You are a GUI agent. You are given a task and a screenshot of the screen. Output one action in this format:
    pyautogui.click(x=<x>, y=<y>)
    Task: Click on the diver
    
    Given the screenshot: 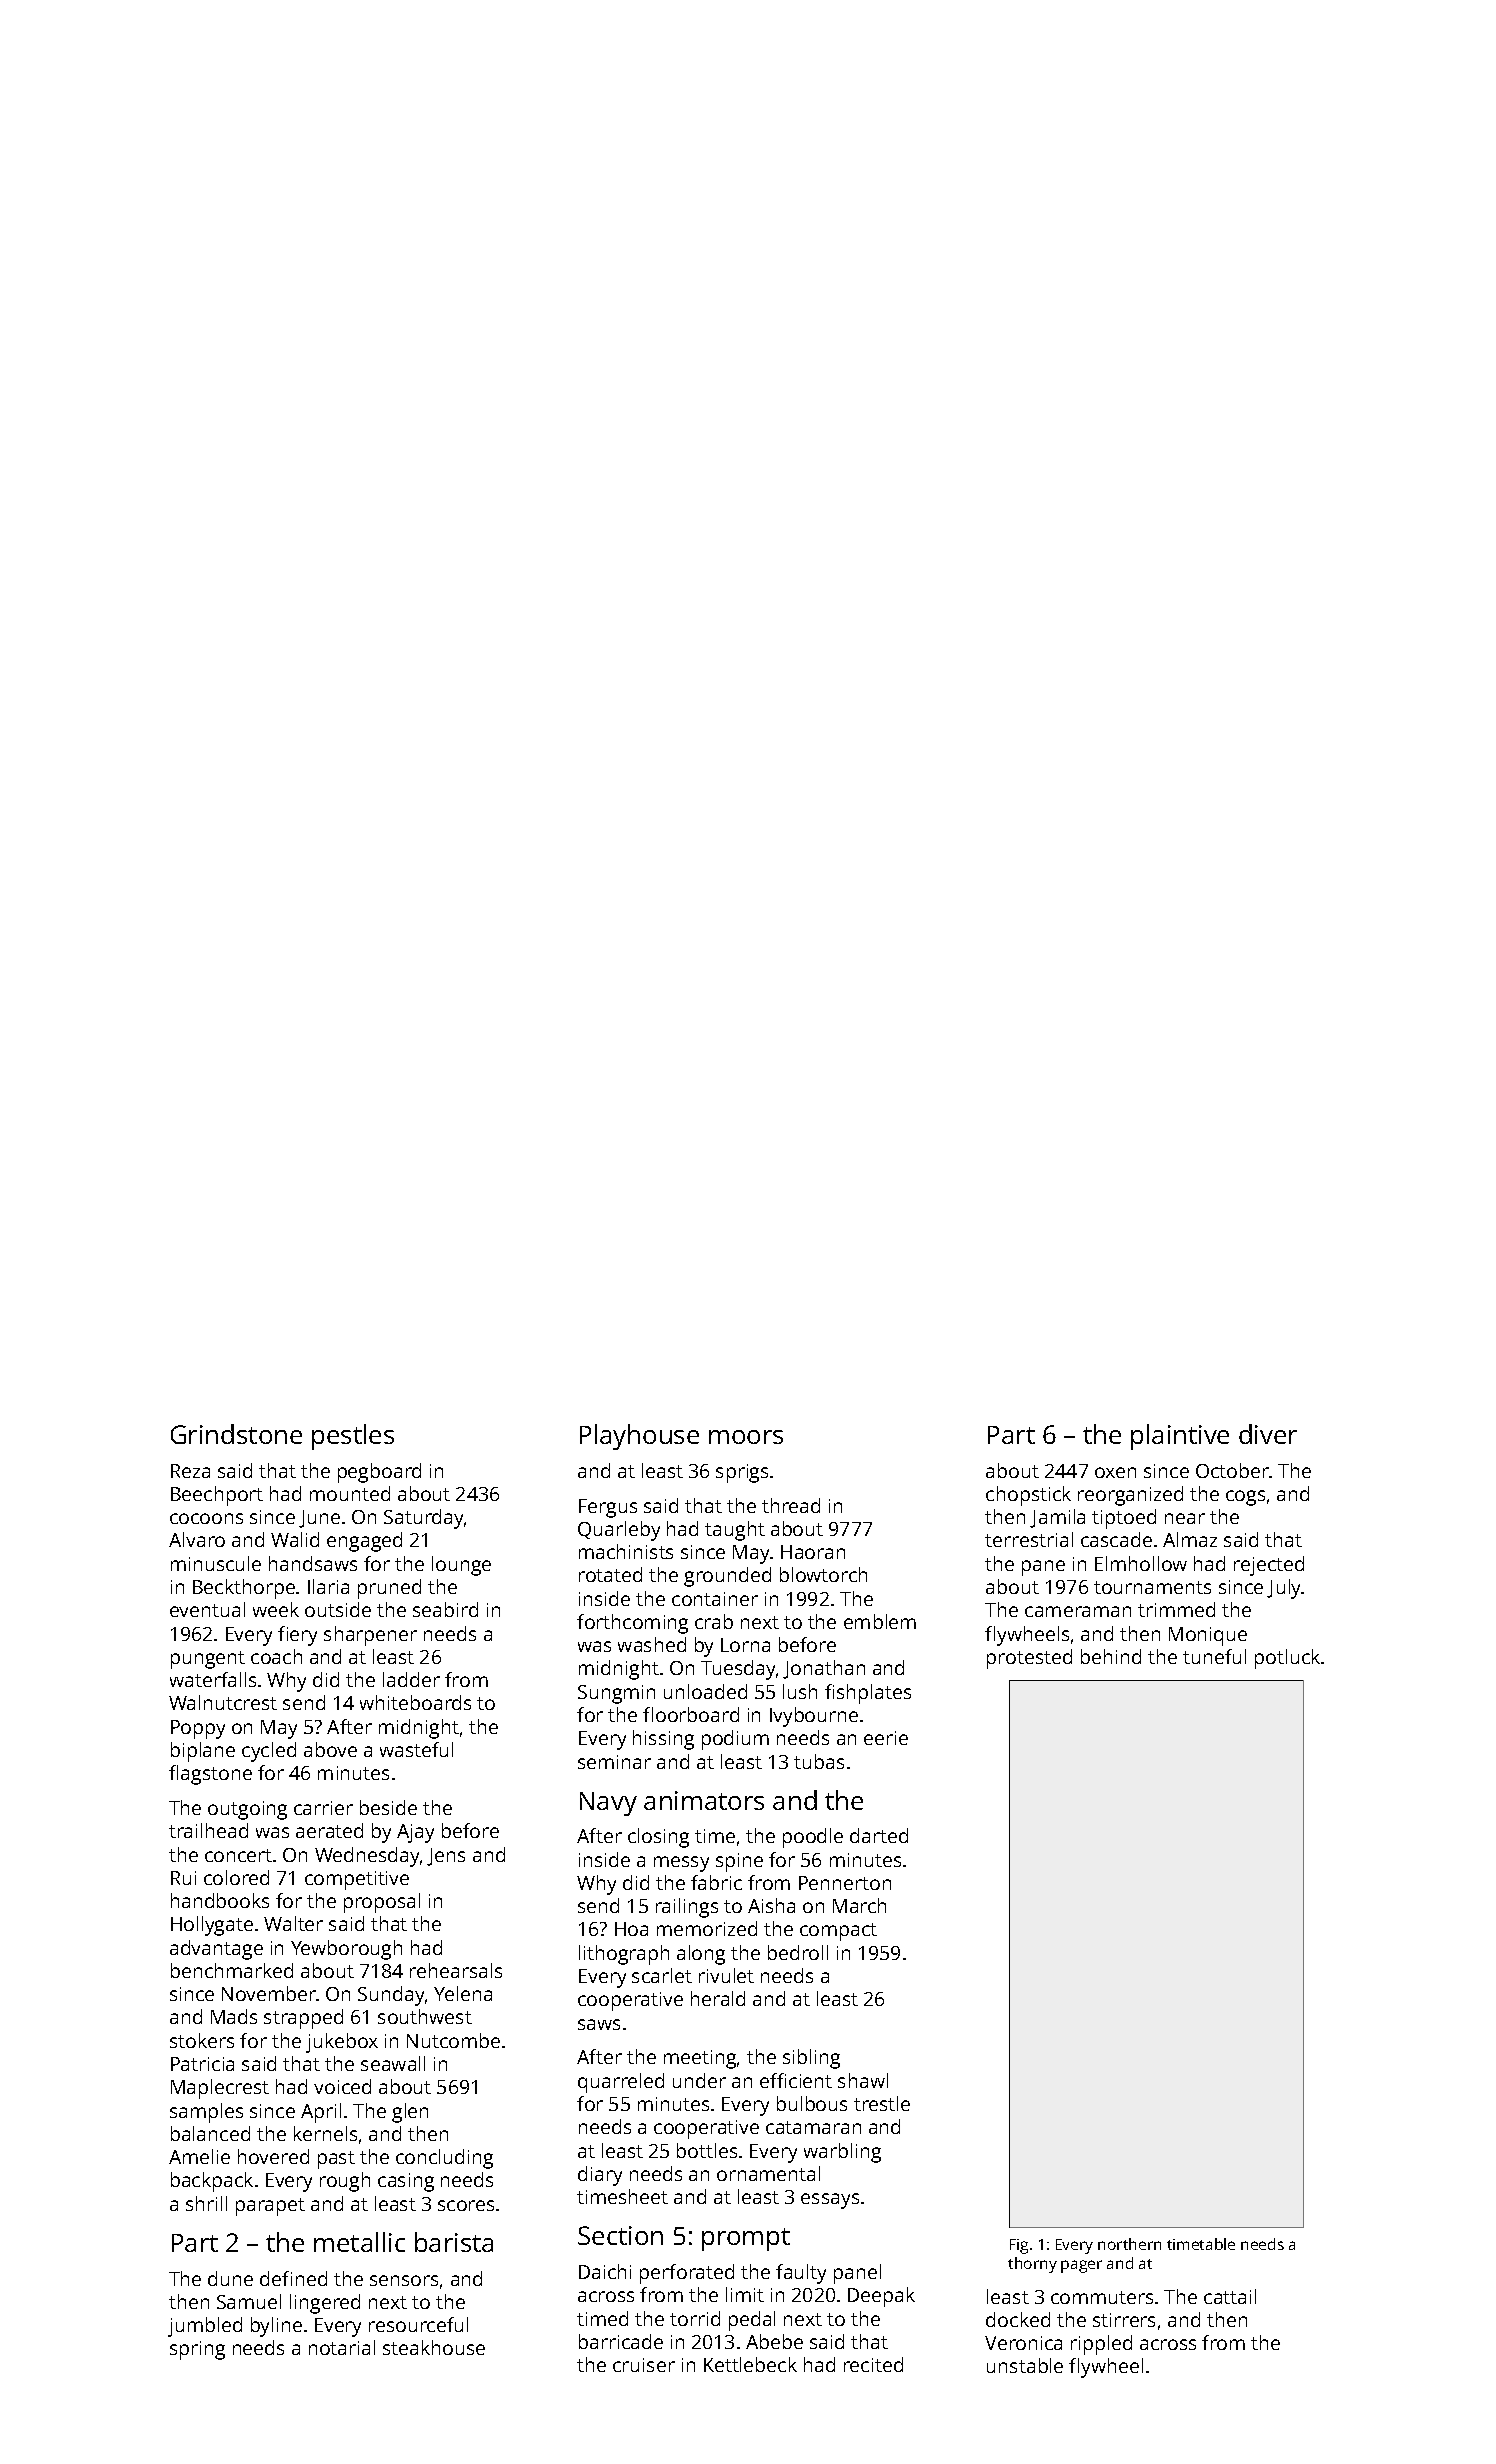 What is the action you would take?
    pyautogui.click(x=1268, y=1434)
